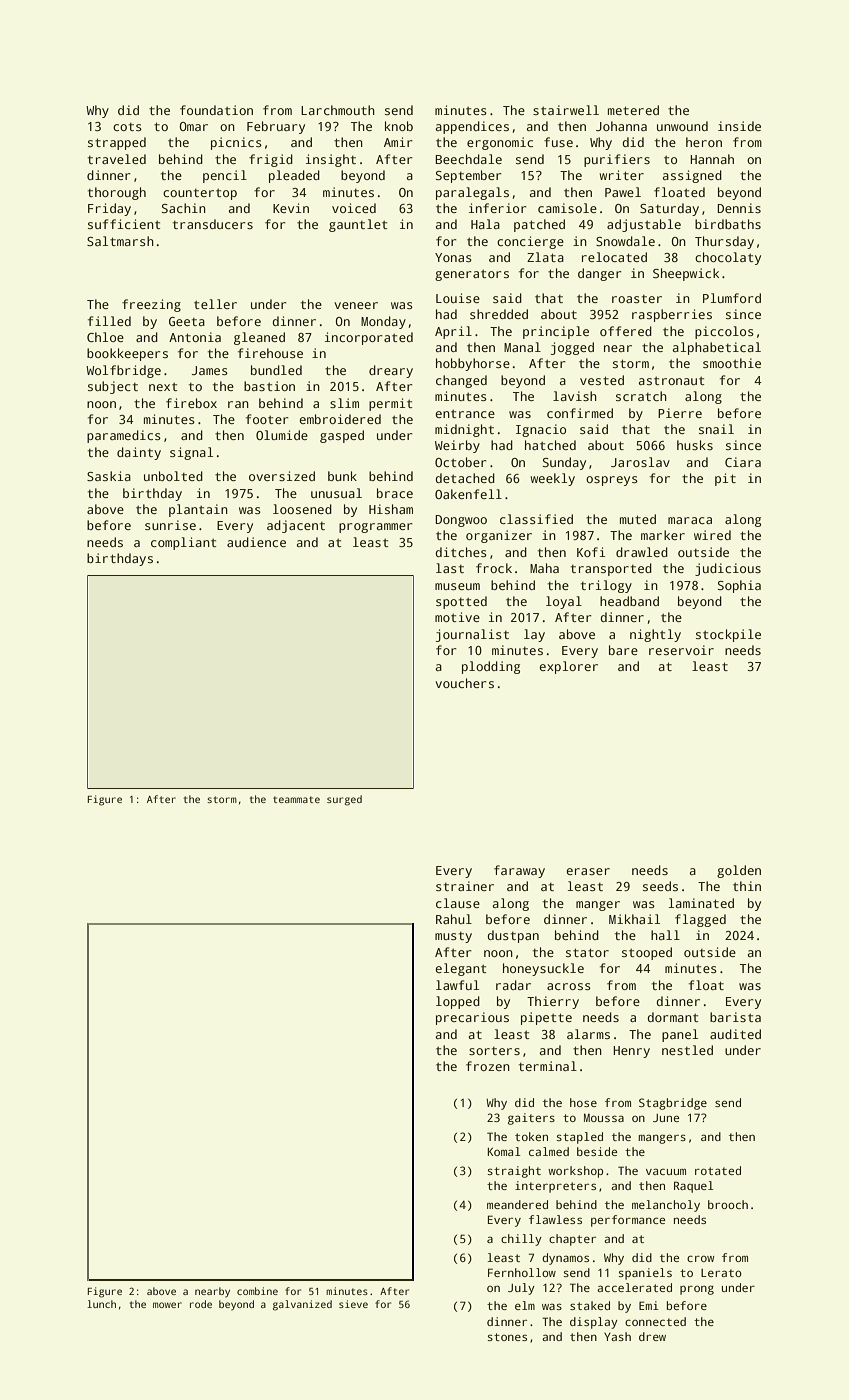 The image size is (849, 1400). What do you see at coordinates (216, 110) in the document?
I see `foundation` at bounding box center [216, 110].
